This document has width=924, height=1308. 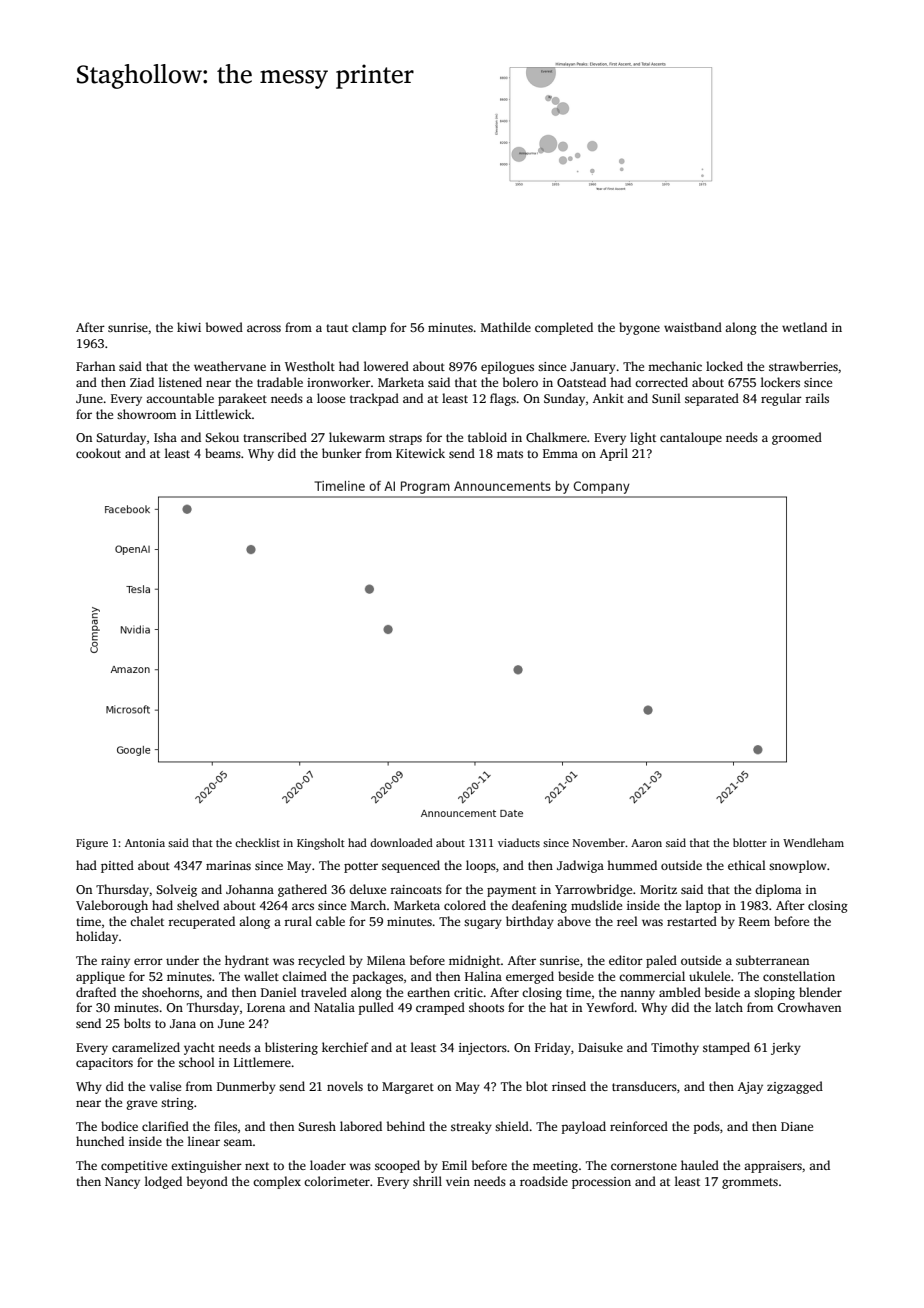 What do you see at coordinates (246, 1087) in the document?
I see `Dunmerby` at bounding box center [246, 1087].
